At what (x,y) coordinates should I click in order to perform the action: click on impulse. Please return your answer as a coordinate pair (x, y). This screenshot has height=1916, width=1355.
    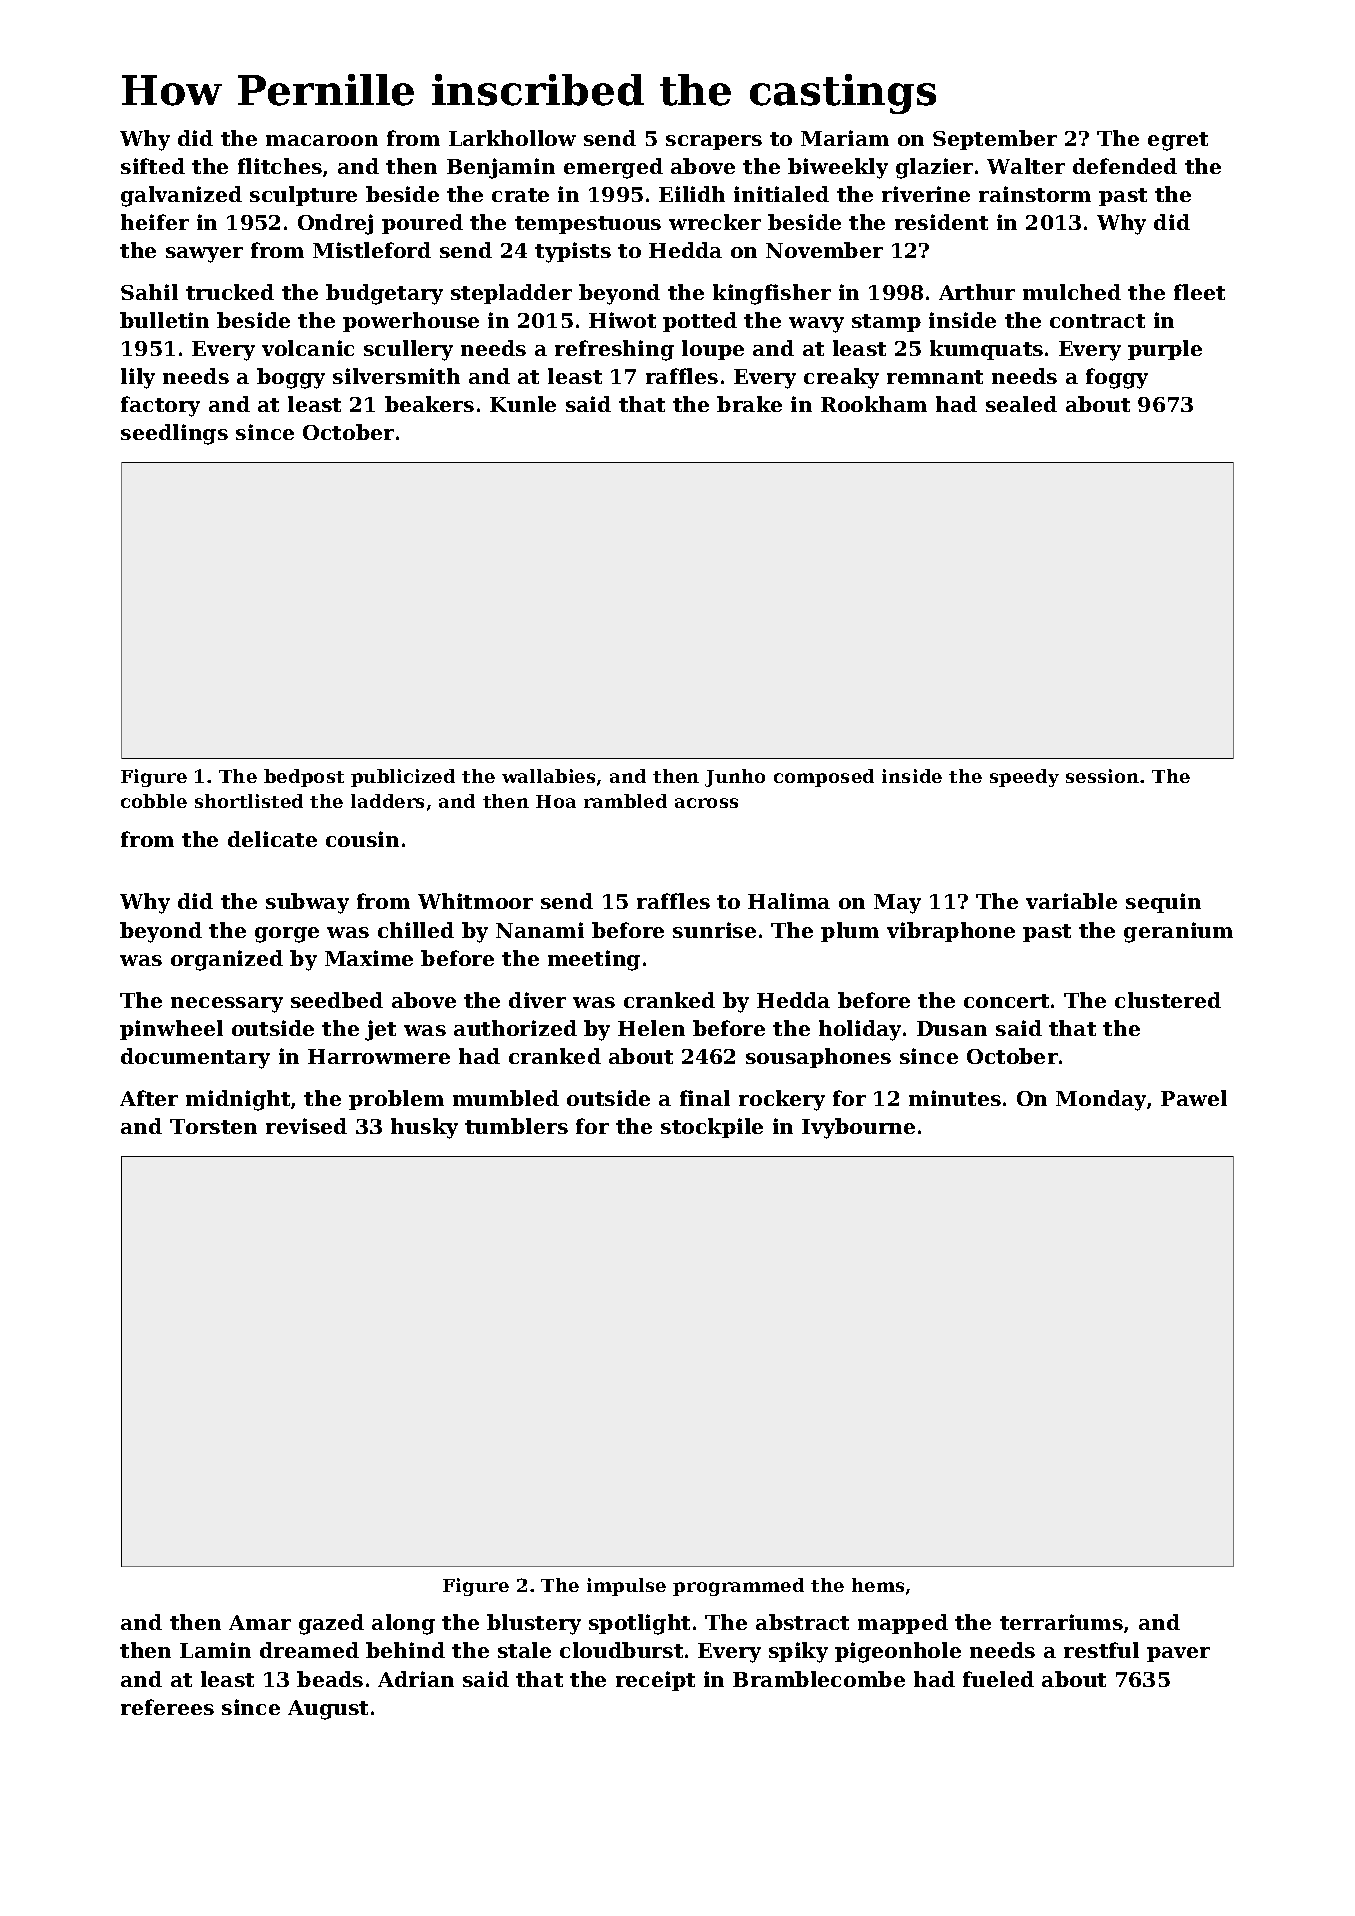
    Looking at the image, I should click on (626, 1587).
